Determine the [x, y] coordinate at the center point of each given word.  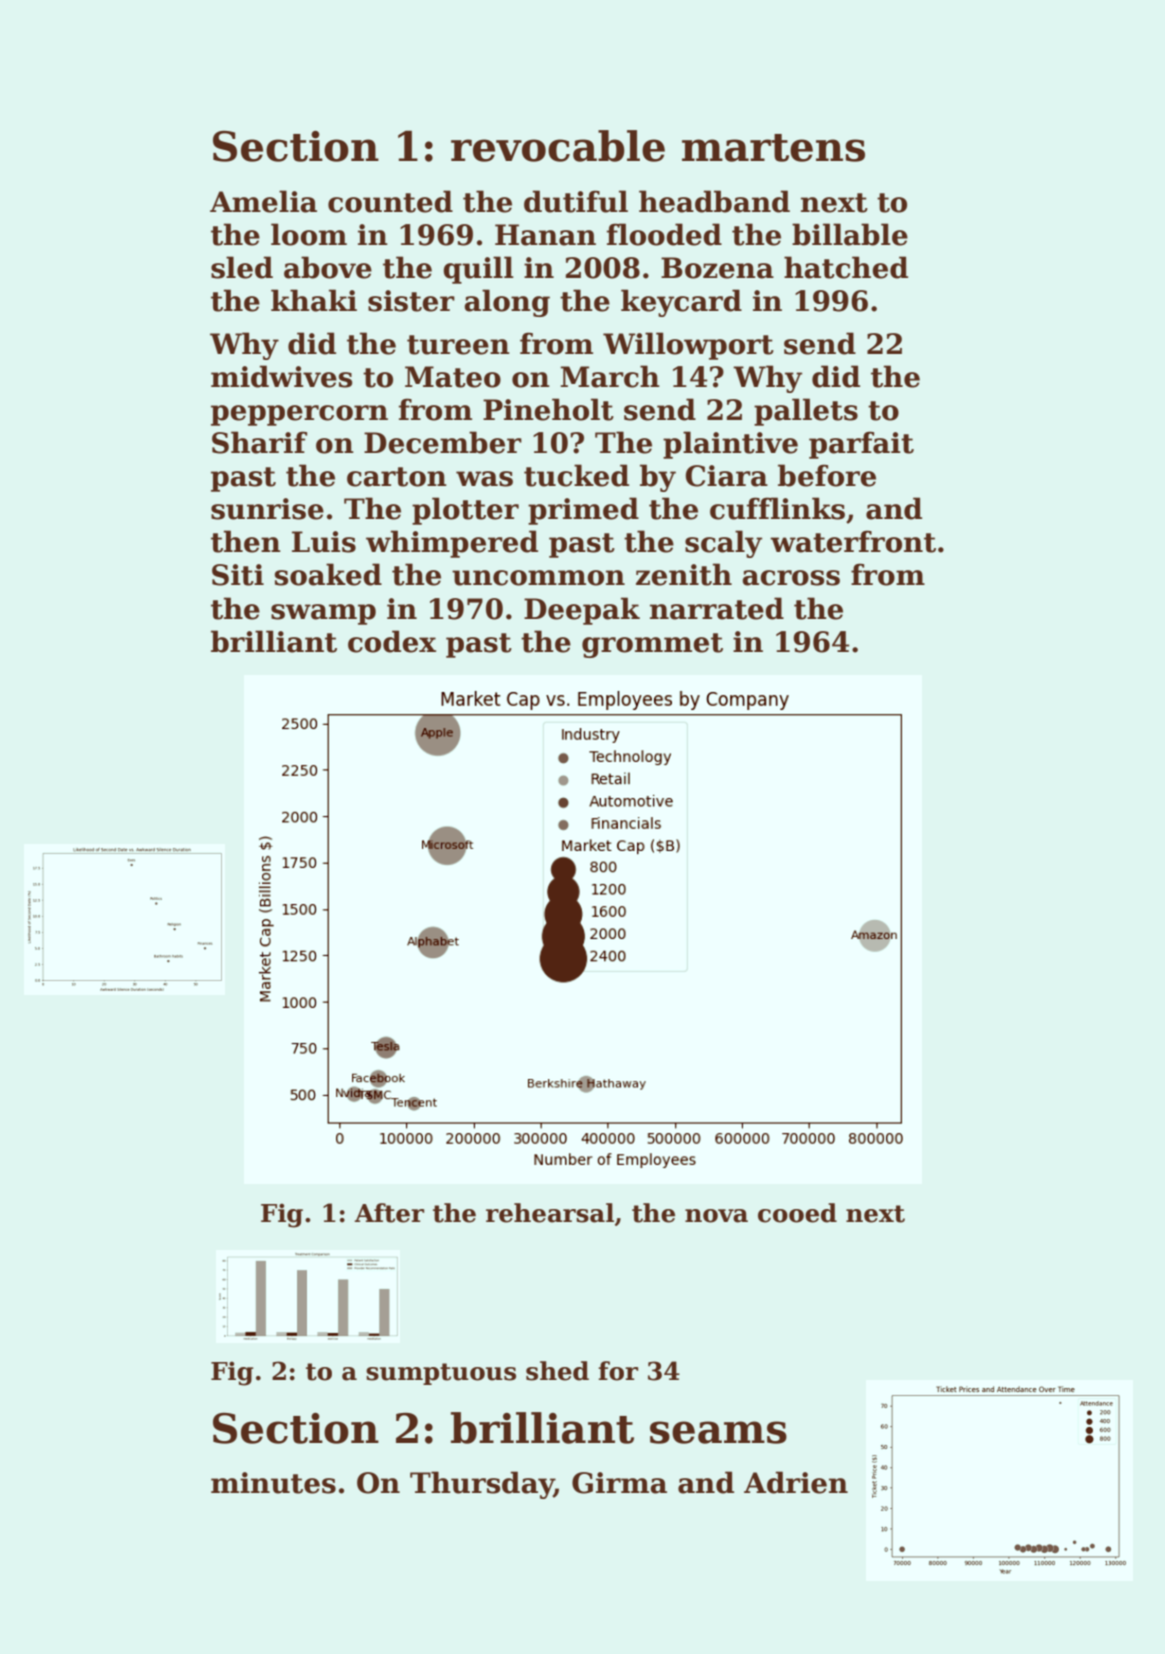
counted [390, 201]
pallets [806, 412]
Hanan [545, 235]
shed [557, 1371]
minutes [273, 1483]
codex [392, 641]
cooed [797, 1213]
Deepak [582, 611]
